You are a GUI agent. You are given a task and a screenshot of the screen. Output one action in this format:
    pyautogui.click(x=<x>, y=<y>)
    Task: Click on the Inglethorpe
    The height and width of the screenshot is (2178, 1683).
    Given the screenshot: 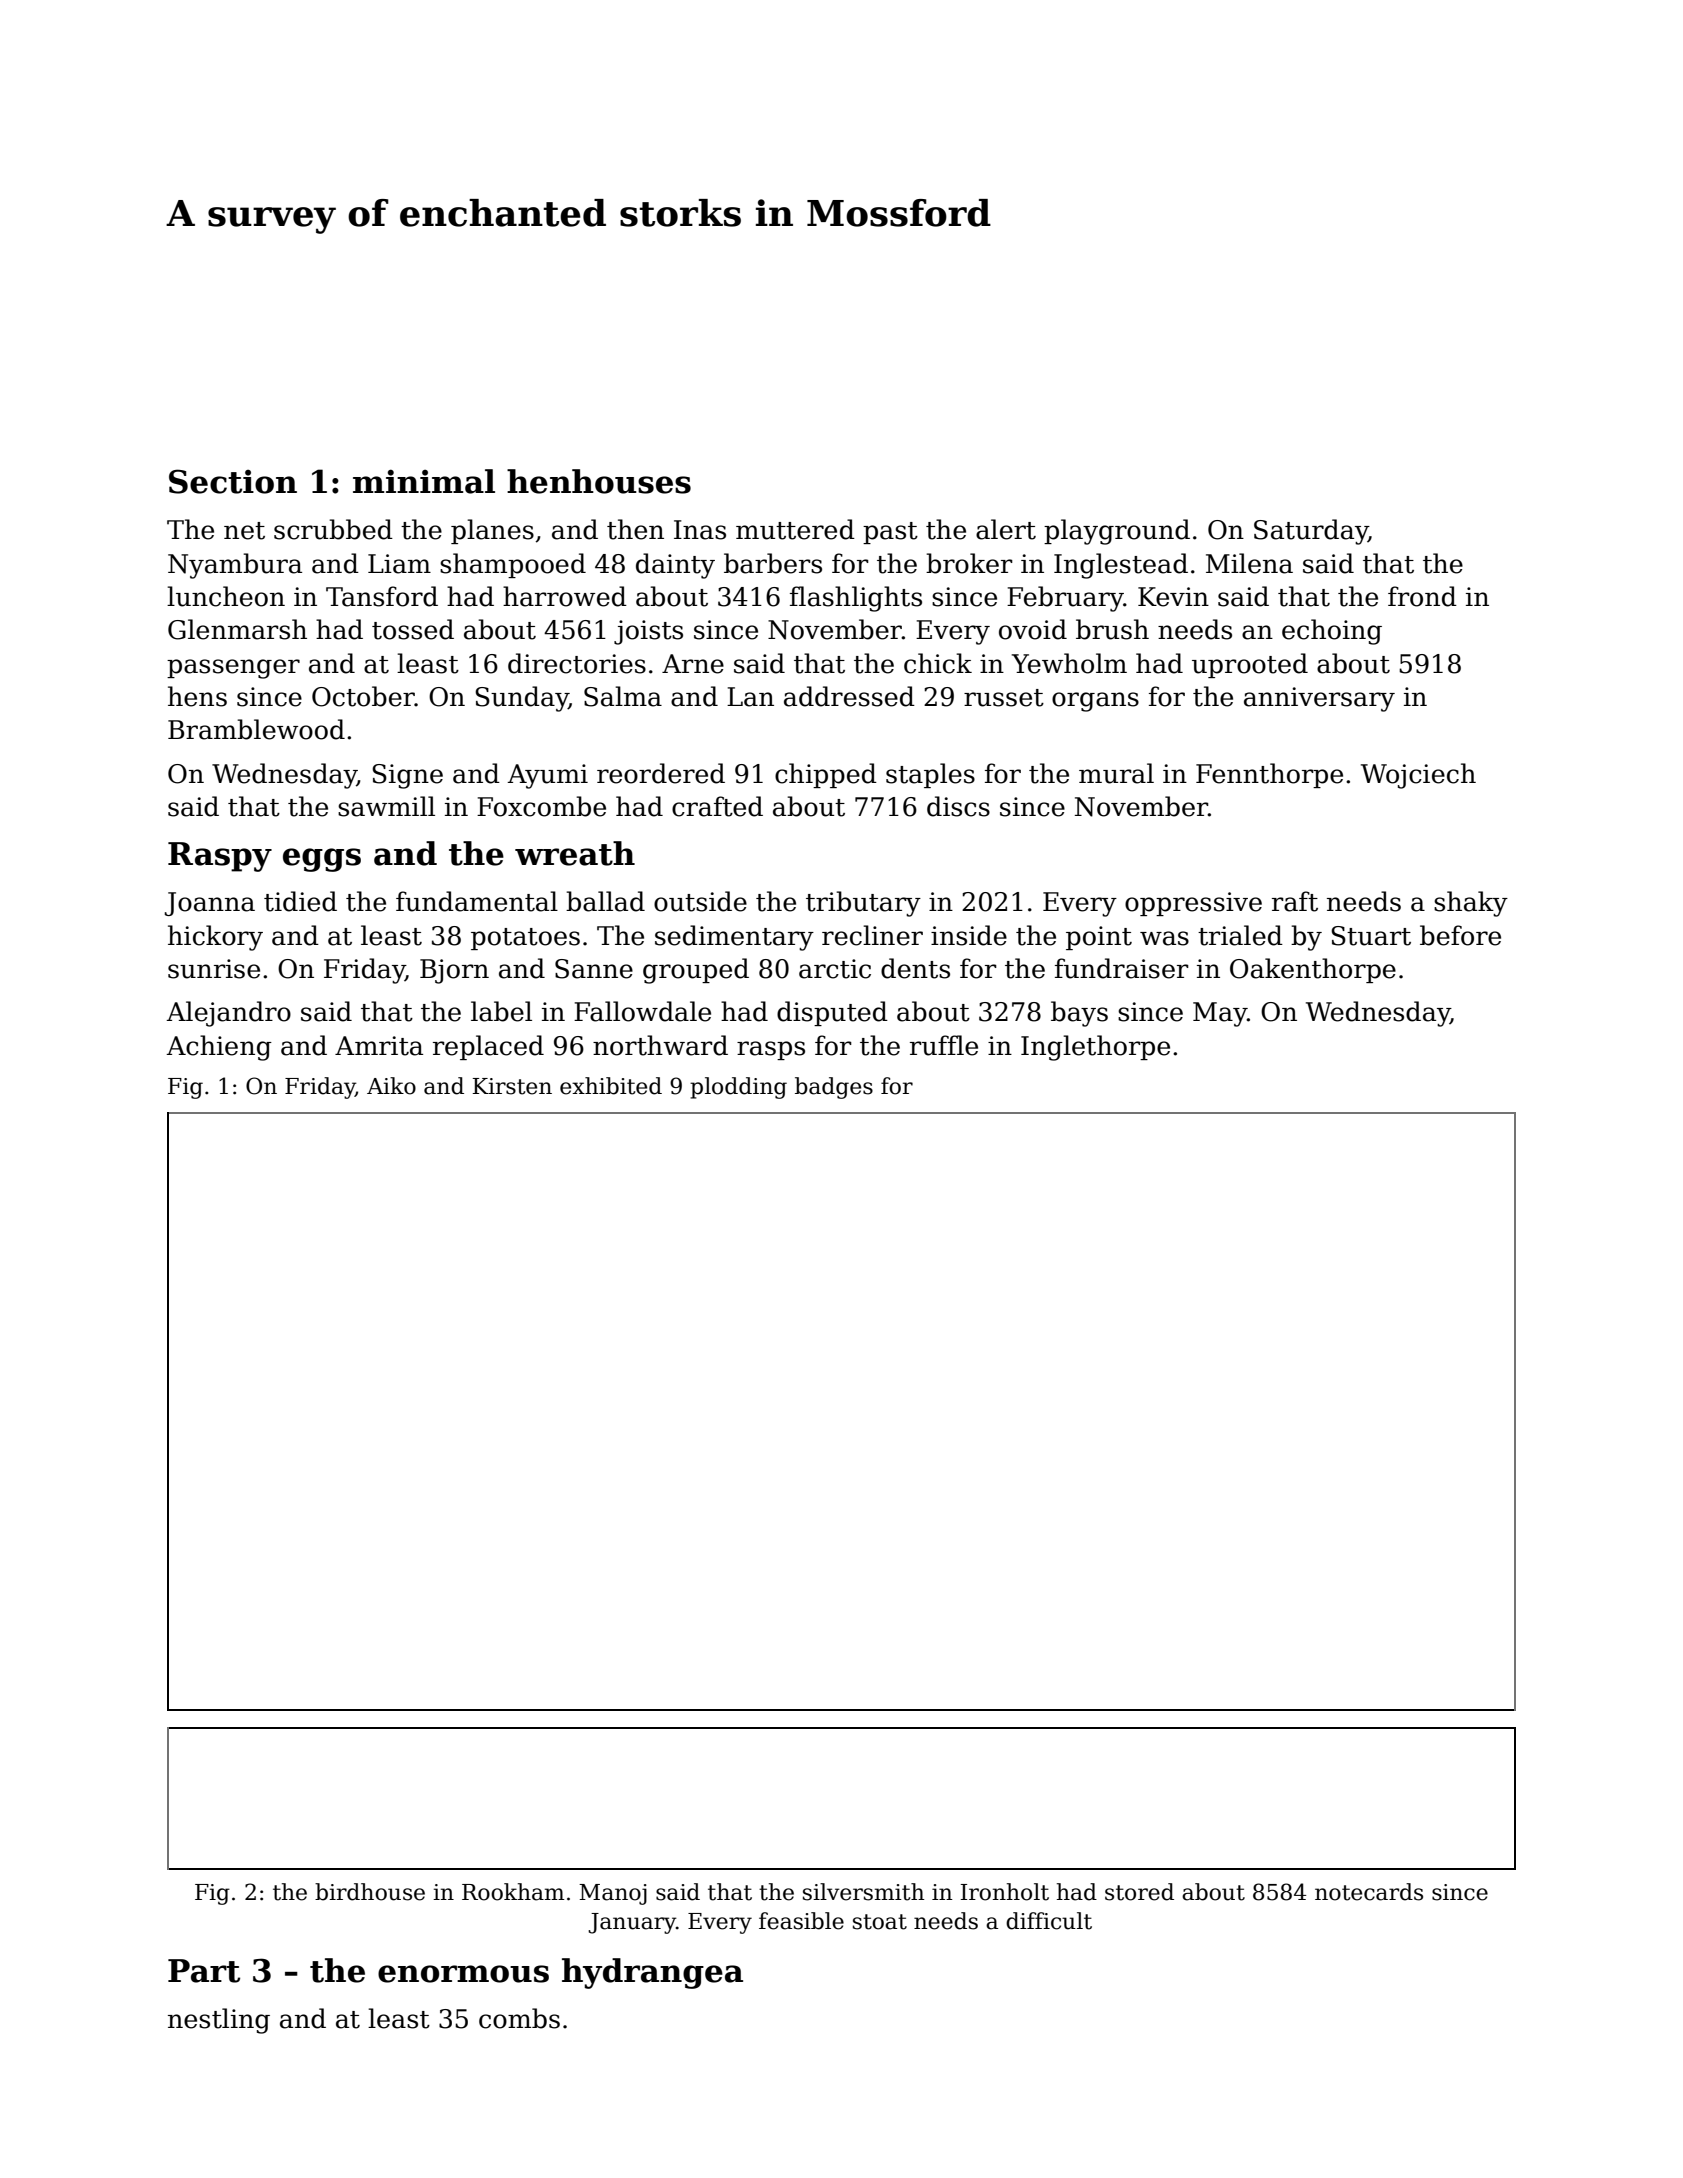 What is the action you would take?
    pyautogui.click(x=1095, y=1048)
